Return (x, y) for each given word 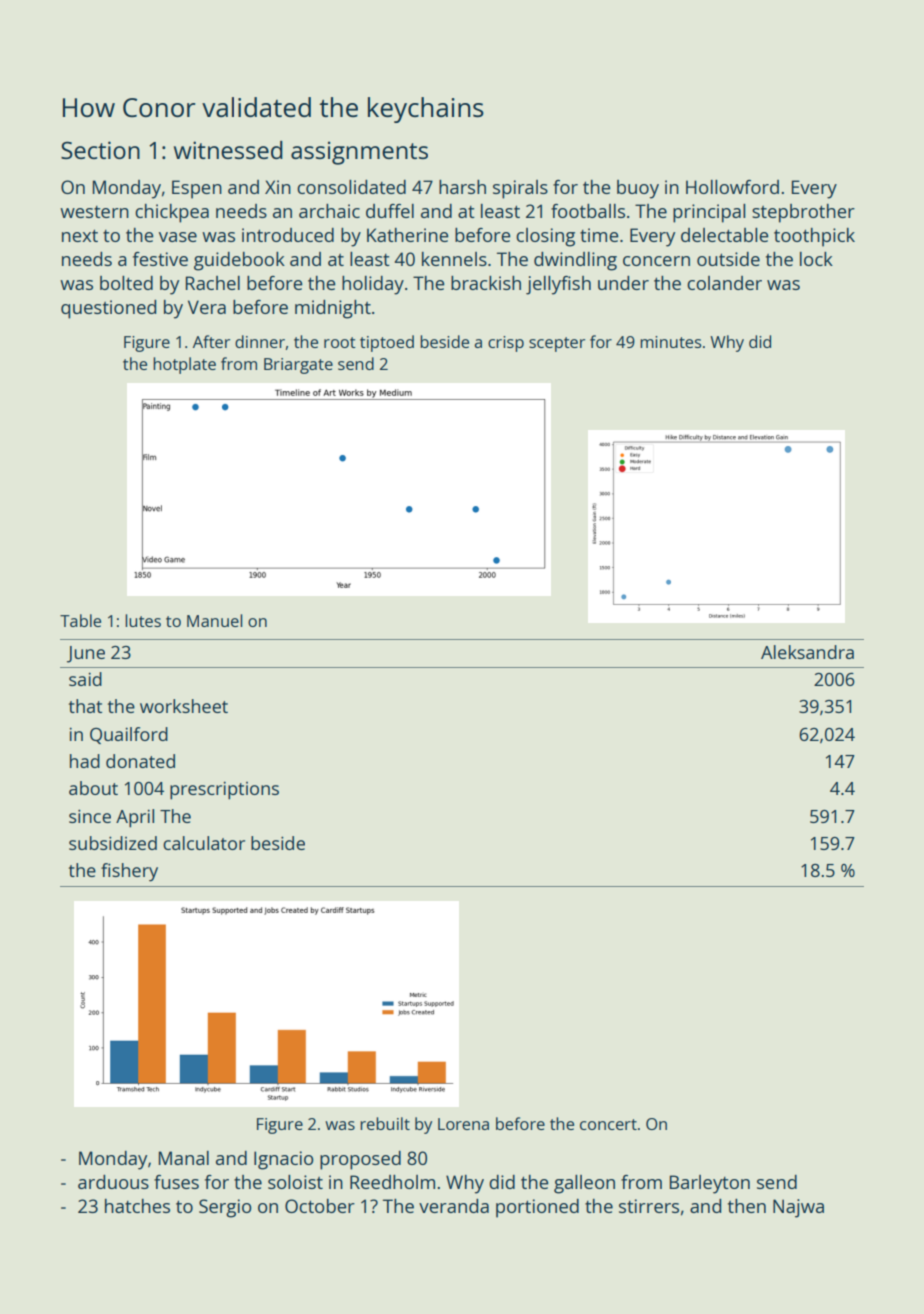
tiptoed (387, 343)
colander (724, 283)
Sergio (225, 1208)
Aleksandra (807, 652)
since (90, 816)
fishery (129, 872)
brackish (486, 283)
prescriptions (224, 790)
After (211, 341)
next (80, 235)
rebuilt (385, 1123)
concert (608, 1124)
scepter (557, 344)
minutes (670, 342)
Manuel (215, 620)
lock (816, 259)
